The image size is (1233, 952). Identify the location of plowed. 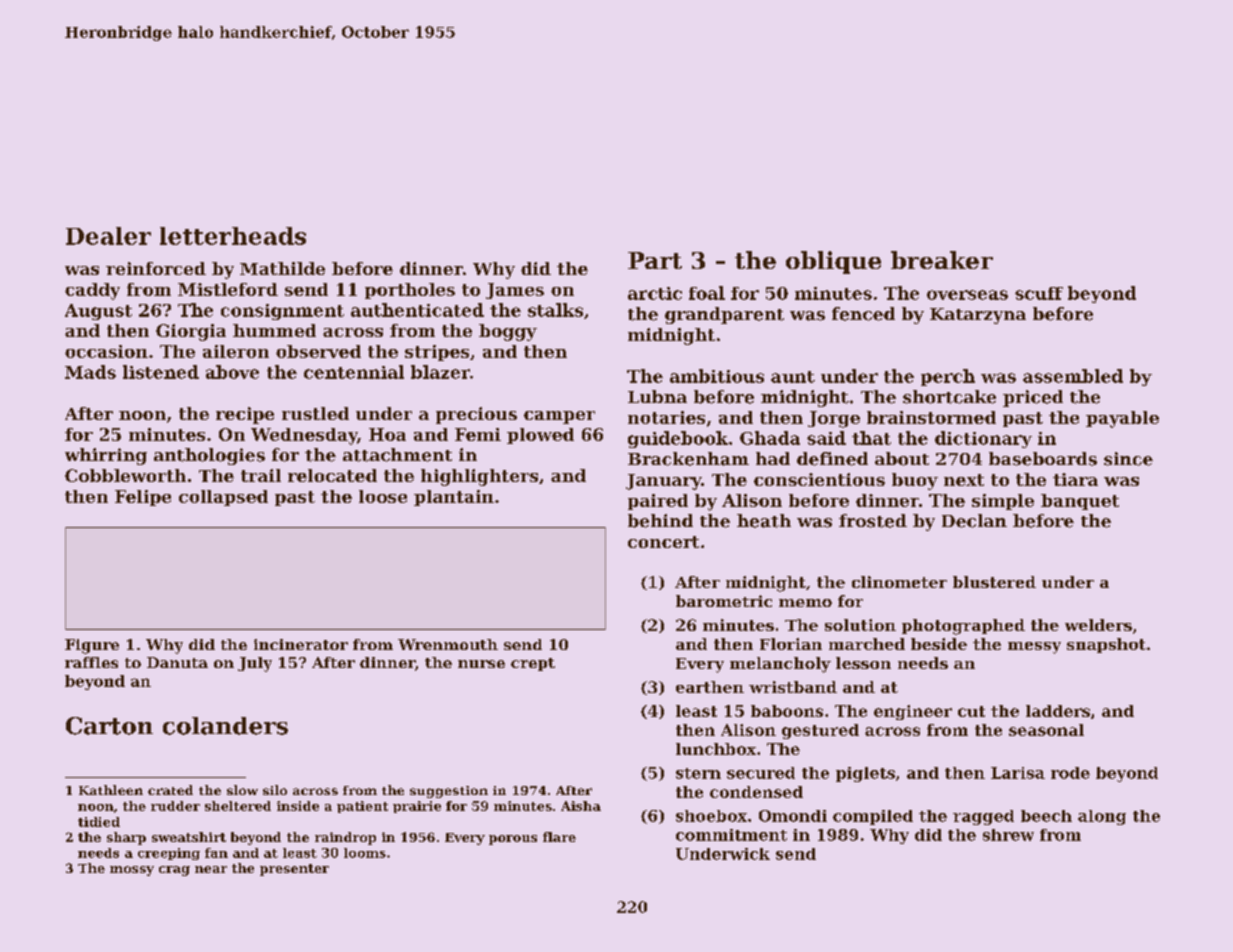
(540, 436).
